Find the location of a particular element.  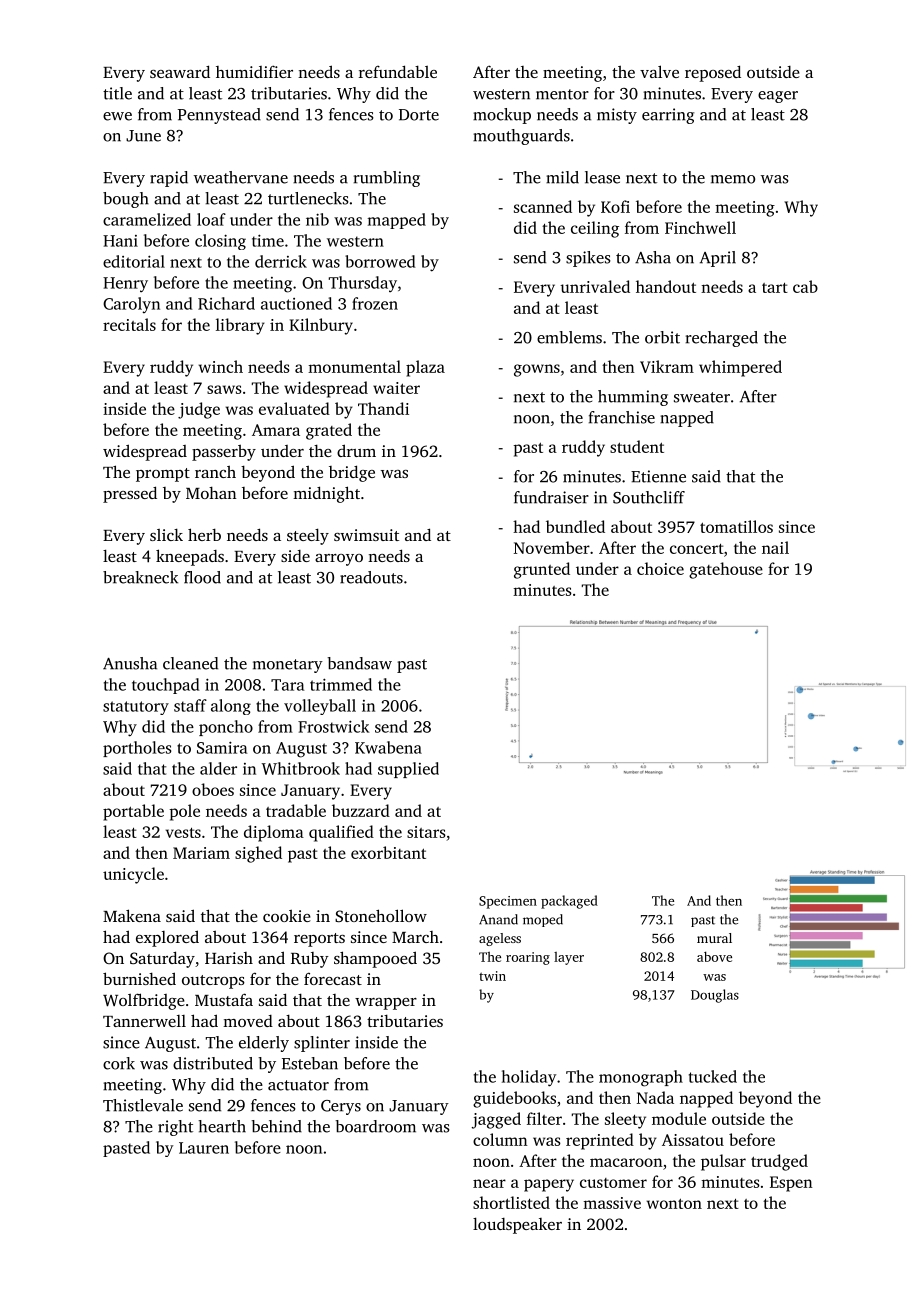

rumbling is located at coordinates (387, 179).
